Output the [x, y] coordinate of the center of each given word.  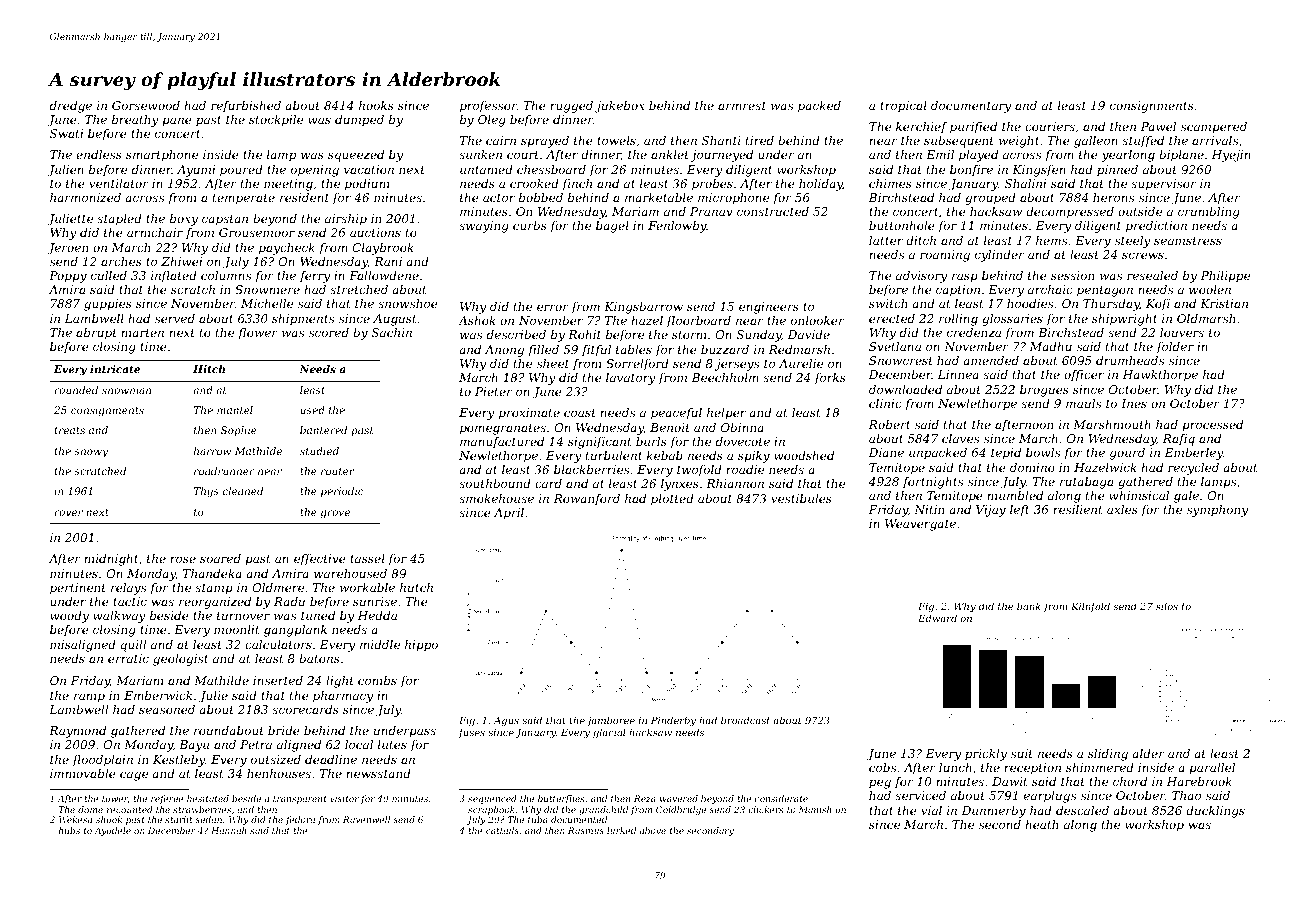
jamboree [610, 721]
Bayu [194, 746]
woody [69, 617]
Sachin [392, 332]
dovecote [743, 441]
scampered [1214, 128]
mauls [1083, 403]
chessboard [551, 169]
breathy [135, 121]
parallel [1212, 769]
